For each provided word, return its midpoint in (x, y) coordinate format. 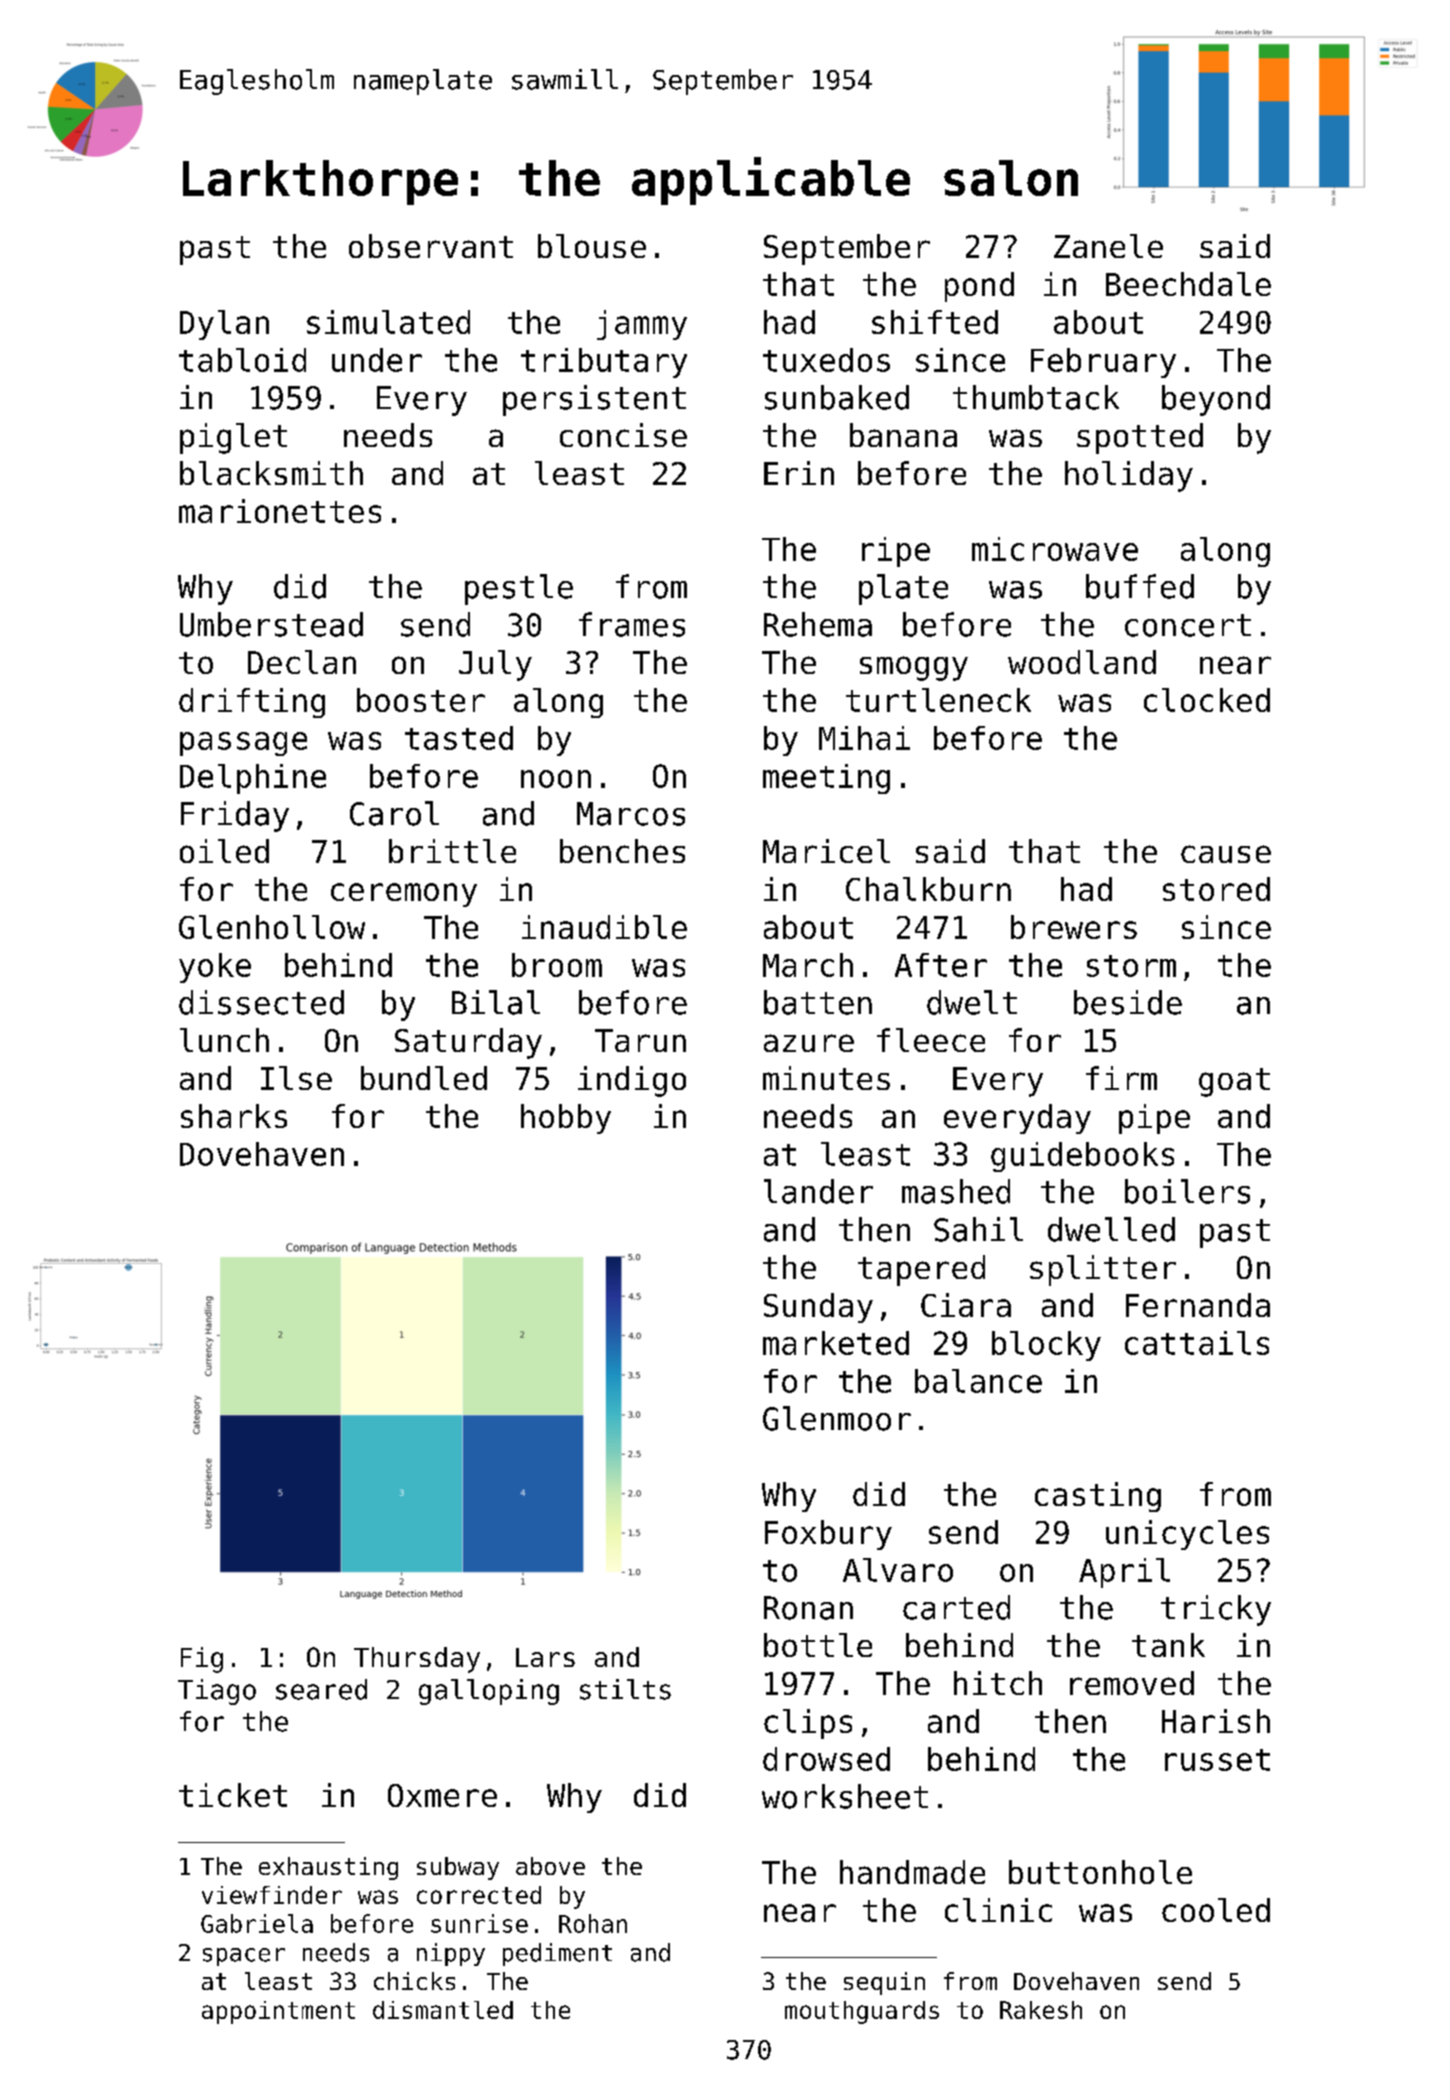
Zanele (1108, 246)
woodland (1082, 662)
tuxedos (826, 360)
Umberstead (271, 624)
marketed (836, 1343)
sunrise (479, 1923)
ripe (896, 552)
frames (632, 624)
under (377, 360)
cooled (1216, 1910)
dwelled (1111, 1229)
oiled (224, 851)
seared (321, 1689)
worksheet (845, 1796)
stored (1216, 889)
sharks (234, 1116)
